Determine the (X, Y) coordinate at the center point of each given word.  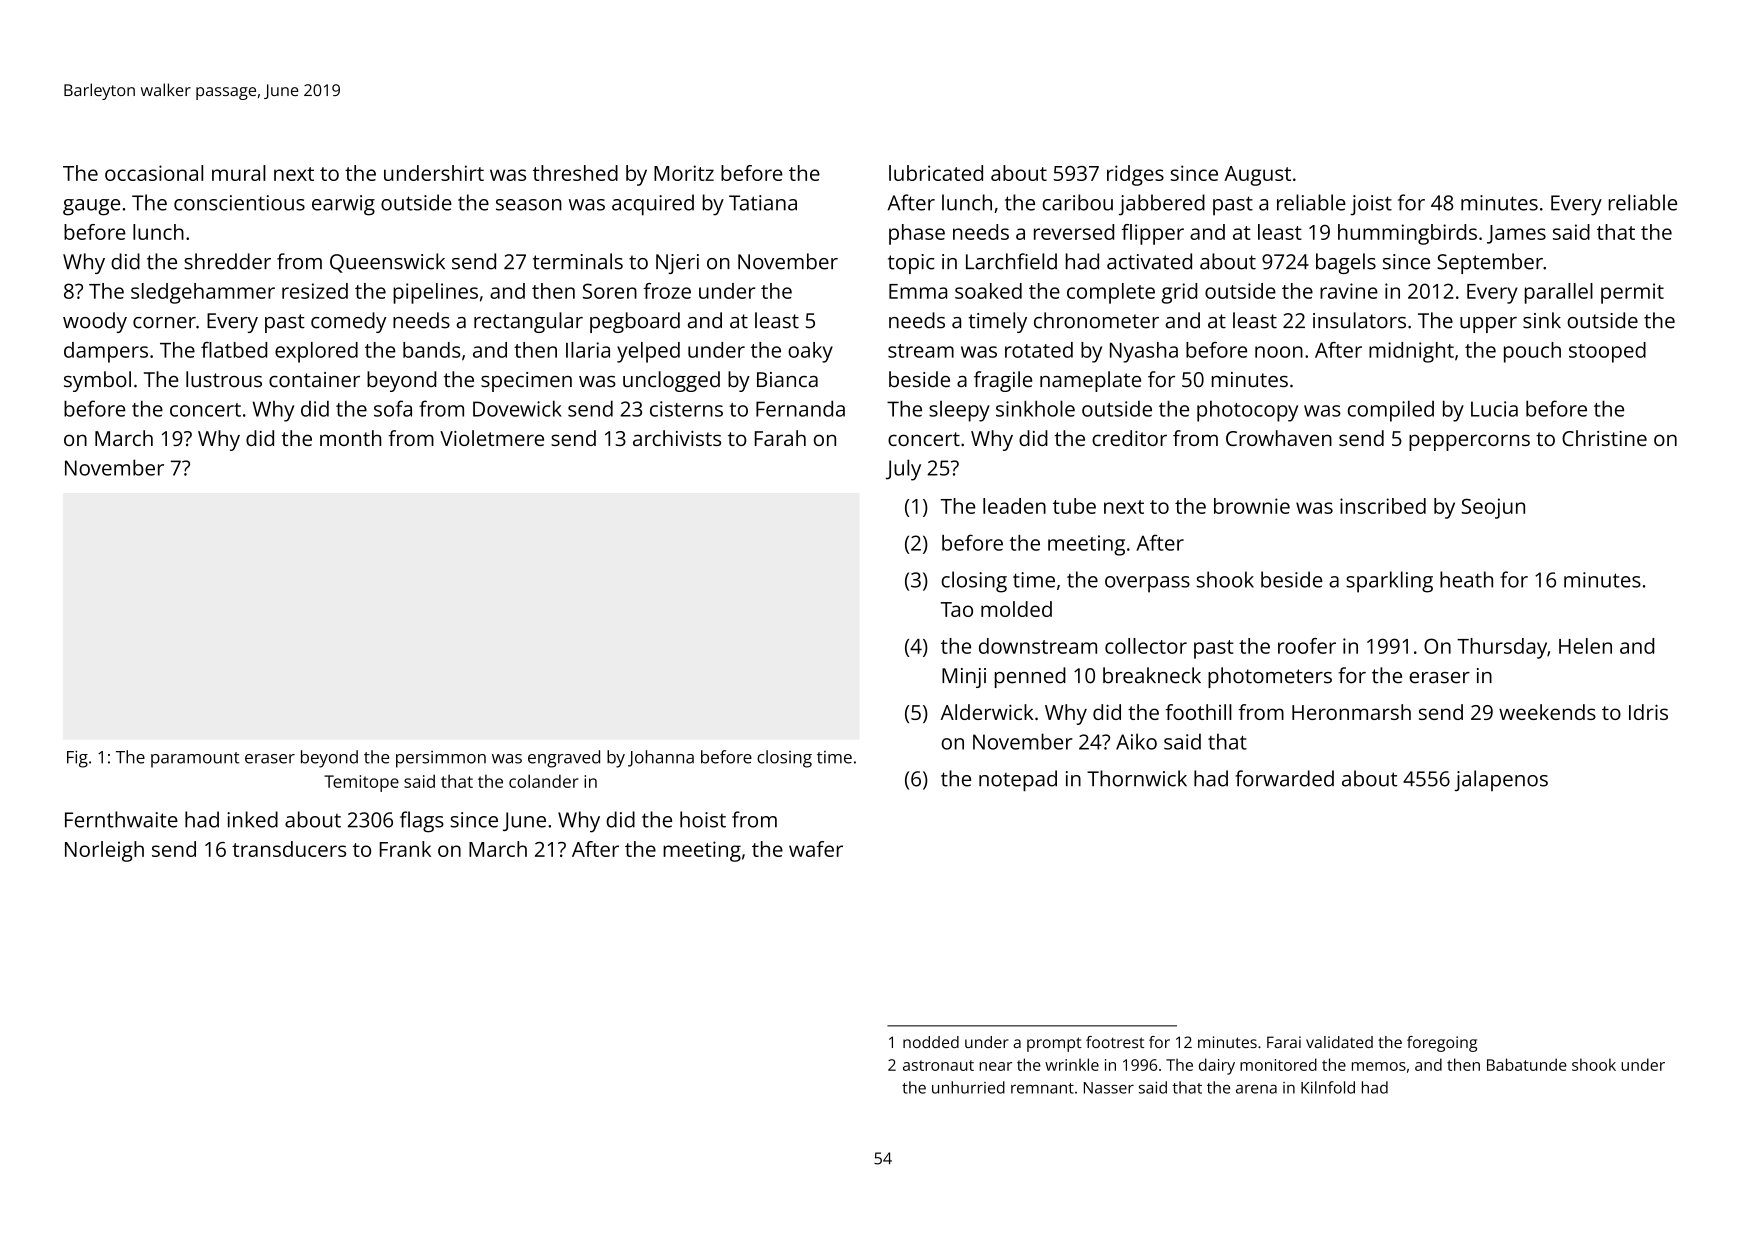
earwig (343, 205)
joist (1371, 205)
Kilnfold (1328, 1087)
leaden (1014, 506)
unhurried (968, 1087)
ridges (1135, 175)
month (350, 438)
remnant (1042, 1088)
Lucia (1494, 409)
